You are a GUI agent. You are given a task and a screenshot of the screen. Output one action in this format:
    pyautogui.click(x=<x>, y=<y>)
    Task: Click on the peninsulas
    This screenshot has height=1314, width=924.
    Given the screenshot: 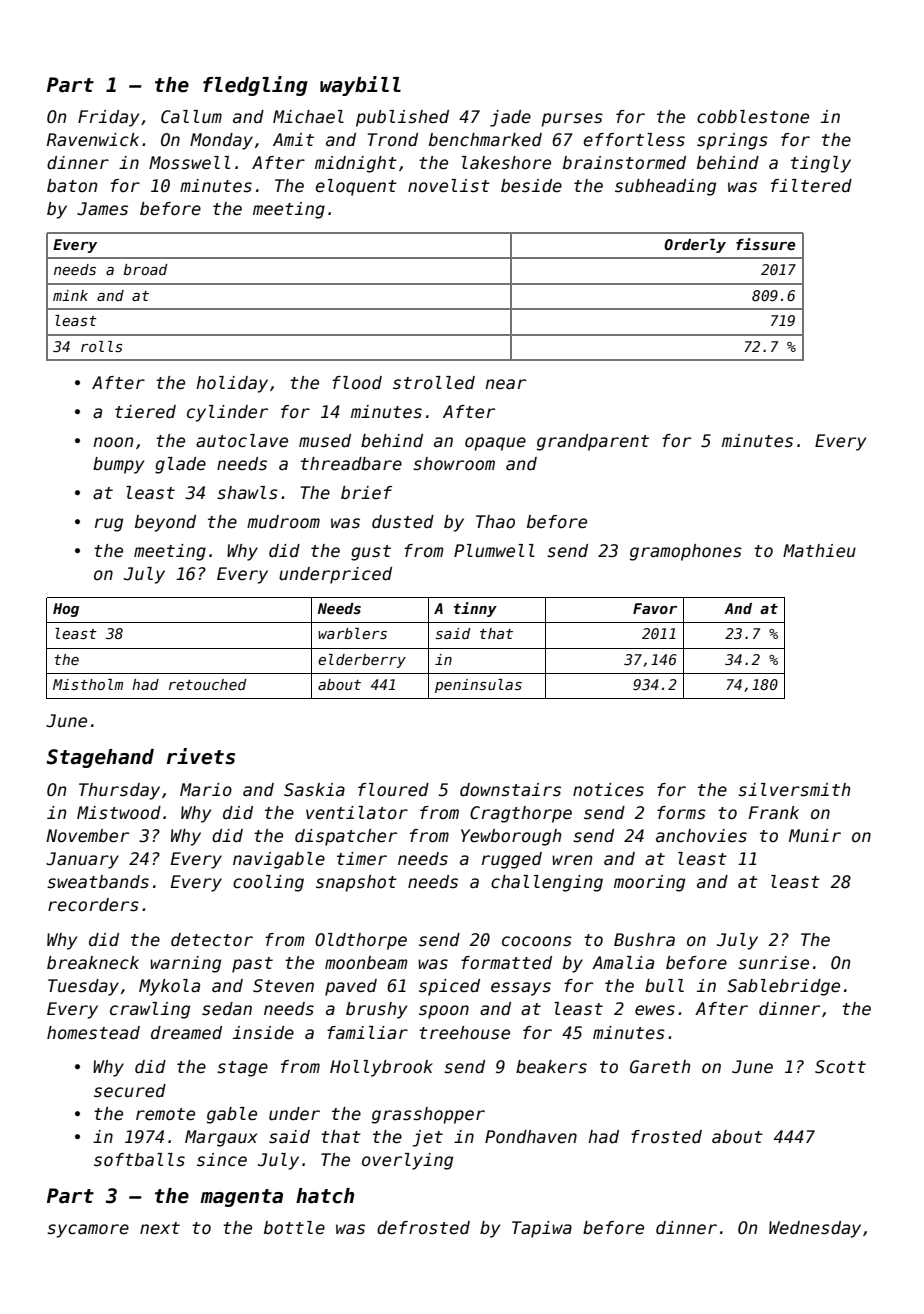 What is the action you would take?
    pyautogui.click(x=478, y=686)
